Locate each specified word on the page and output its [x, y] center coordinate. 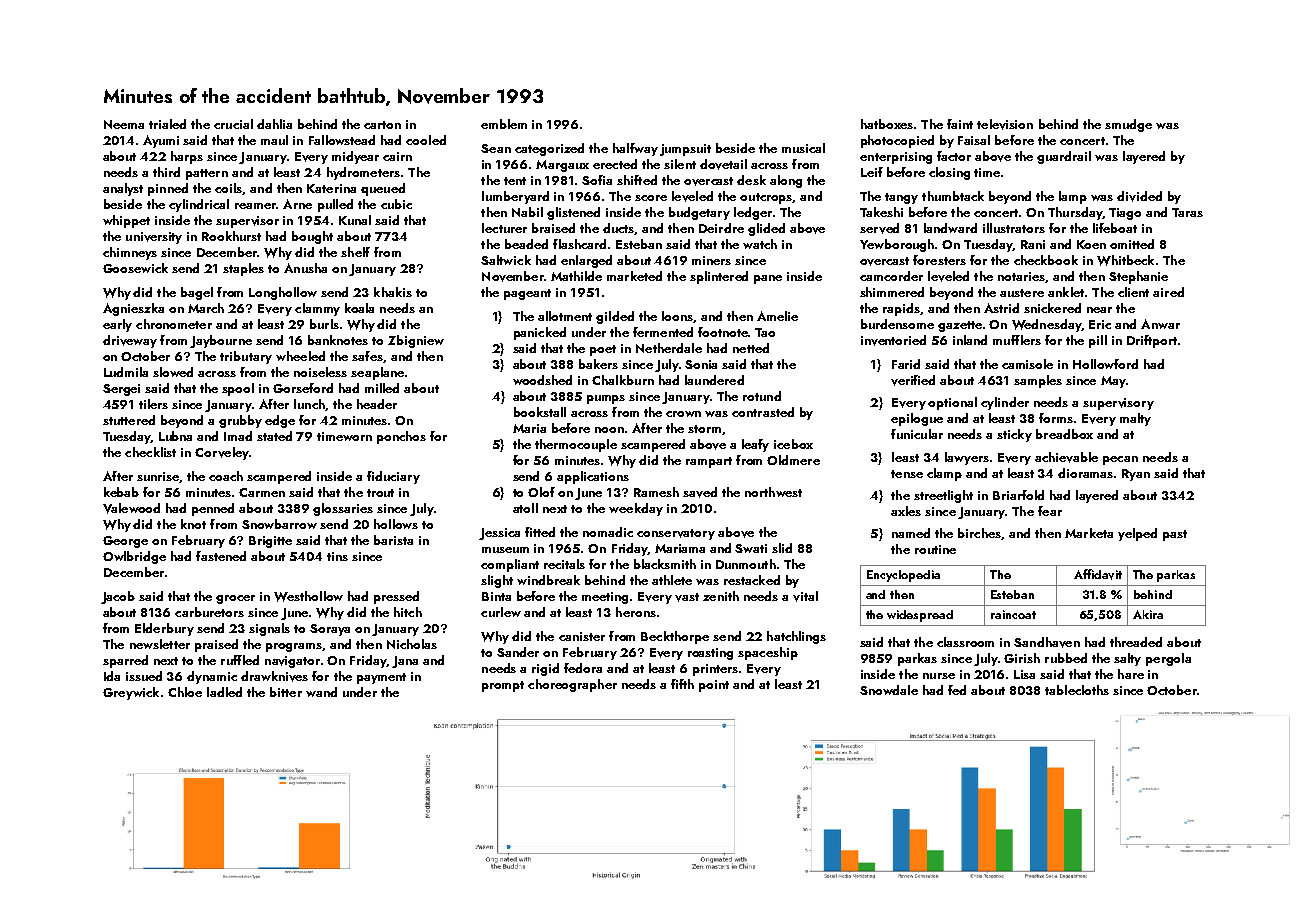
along [786, 181]
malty [1135, 419]
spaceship [768, 653]
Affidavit [1098, 574]
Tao [765, 332]
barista [393, 540]
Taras [1187, 212]
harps [187, 157]
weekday [636, 509]
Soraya [330, 630]
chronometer [174, 324]
